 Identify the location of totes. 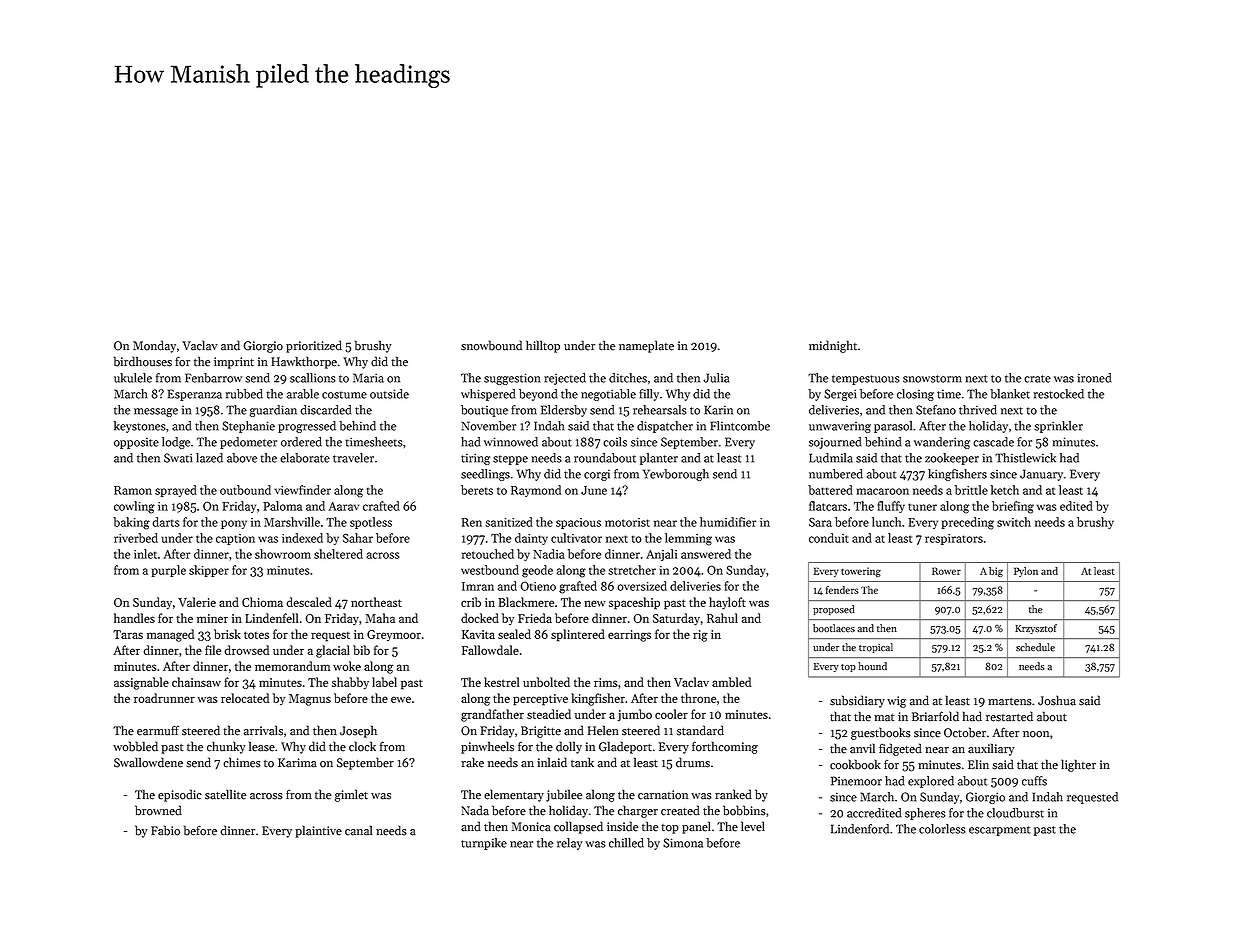
(256, 635).
